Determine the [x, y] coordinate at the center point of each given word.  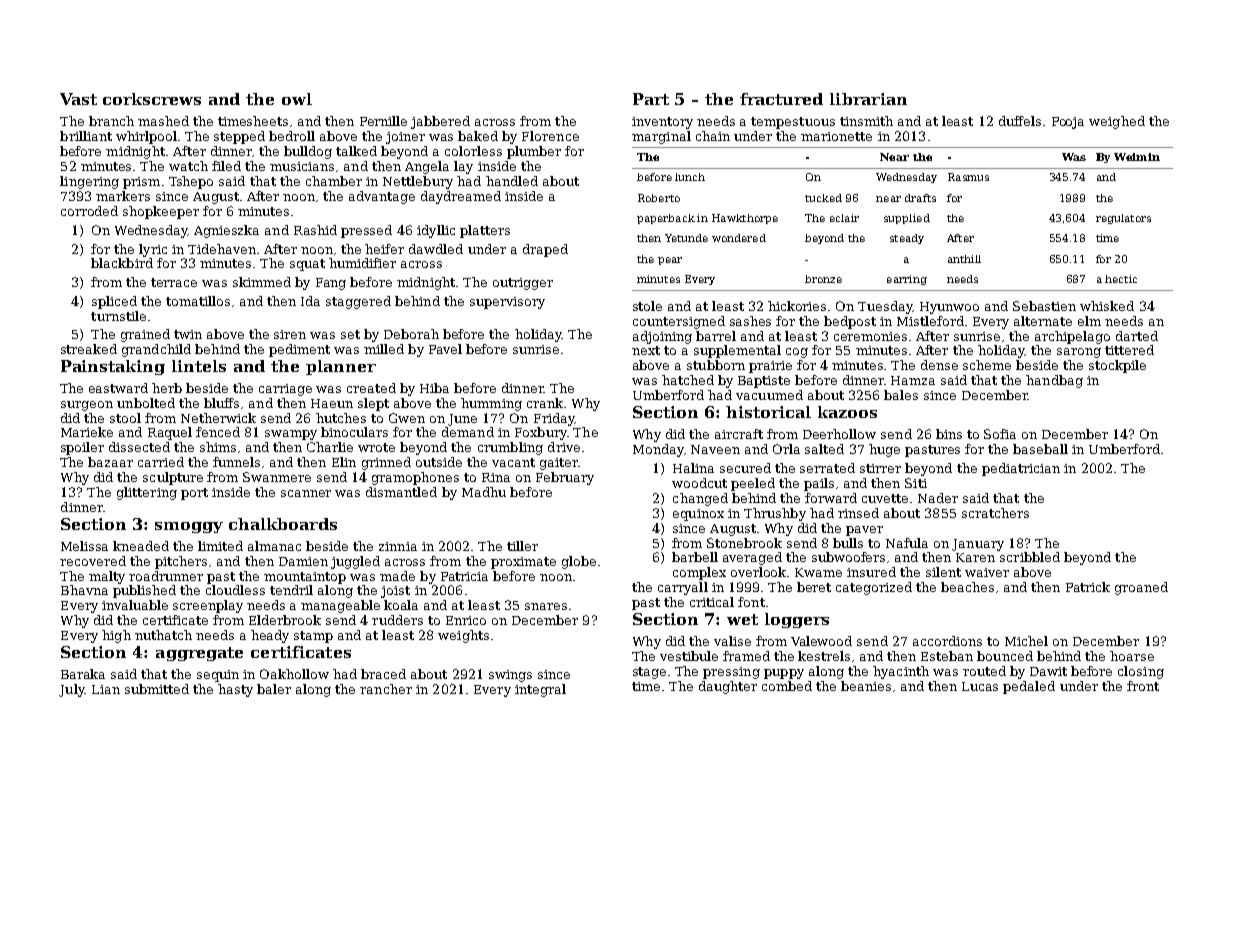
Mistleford [930, 321]
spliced [114, 302]
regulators [1123, 219]
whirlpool [146, 137]
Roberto [659, 198]
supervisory [507, 303]
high [116, 636]
